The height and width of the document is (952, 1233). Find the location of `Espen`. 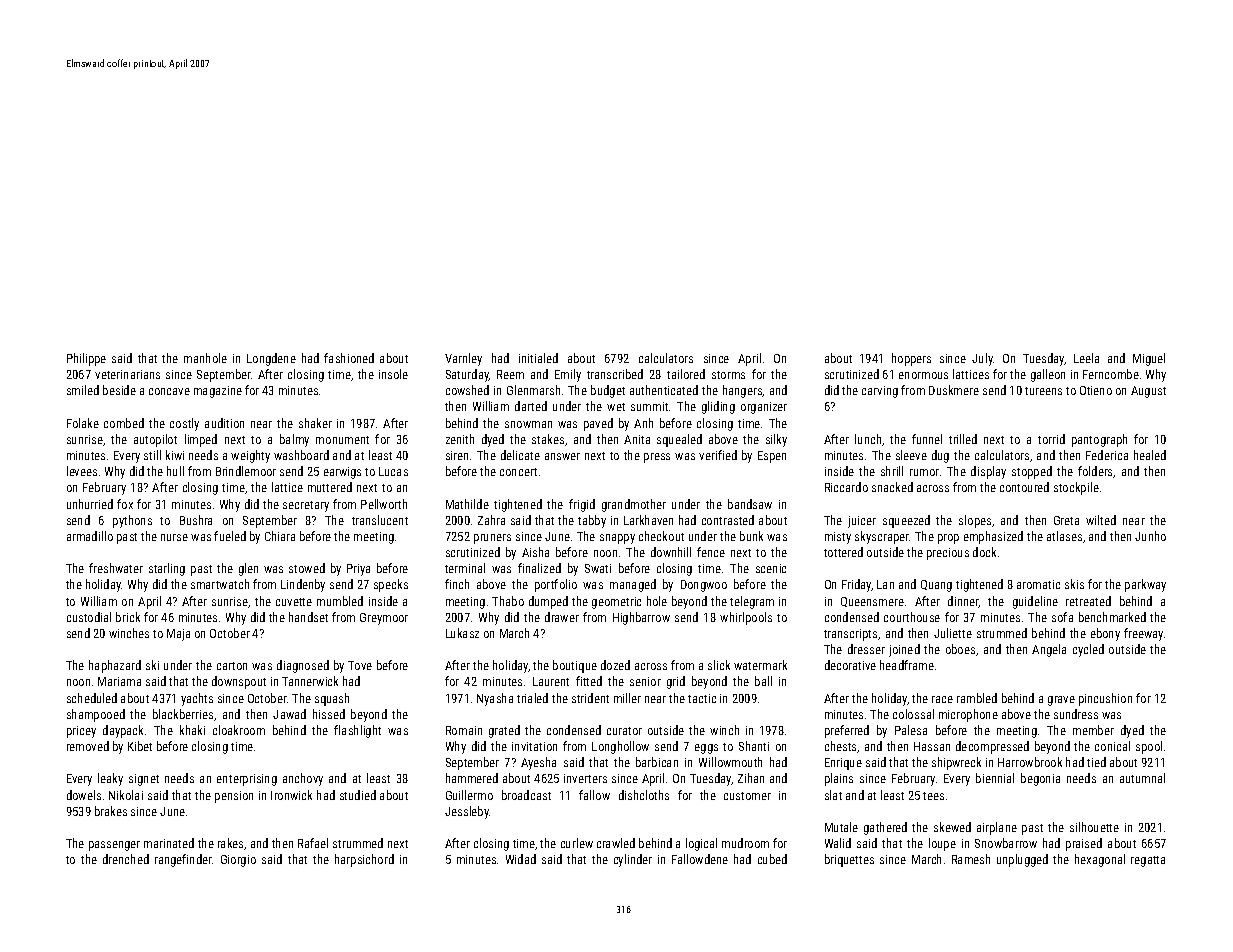

Espen is located at coordinates (772, 457).
